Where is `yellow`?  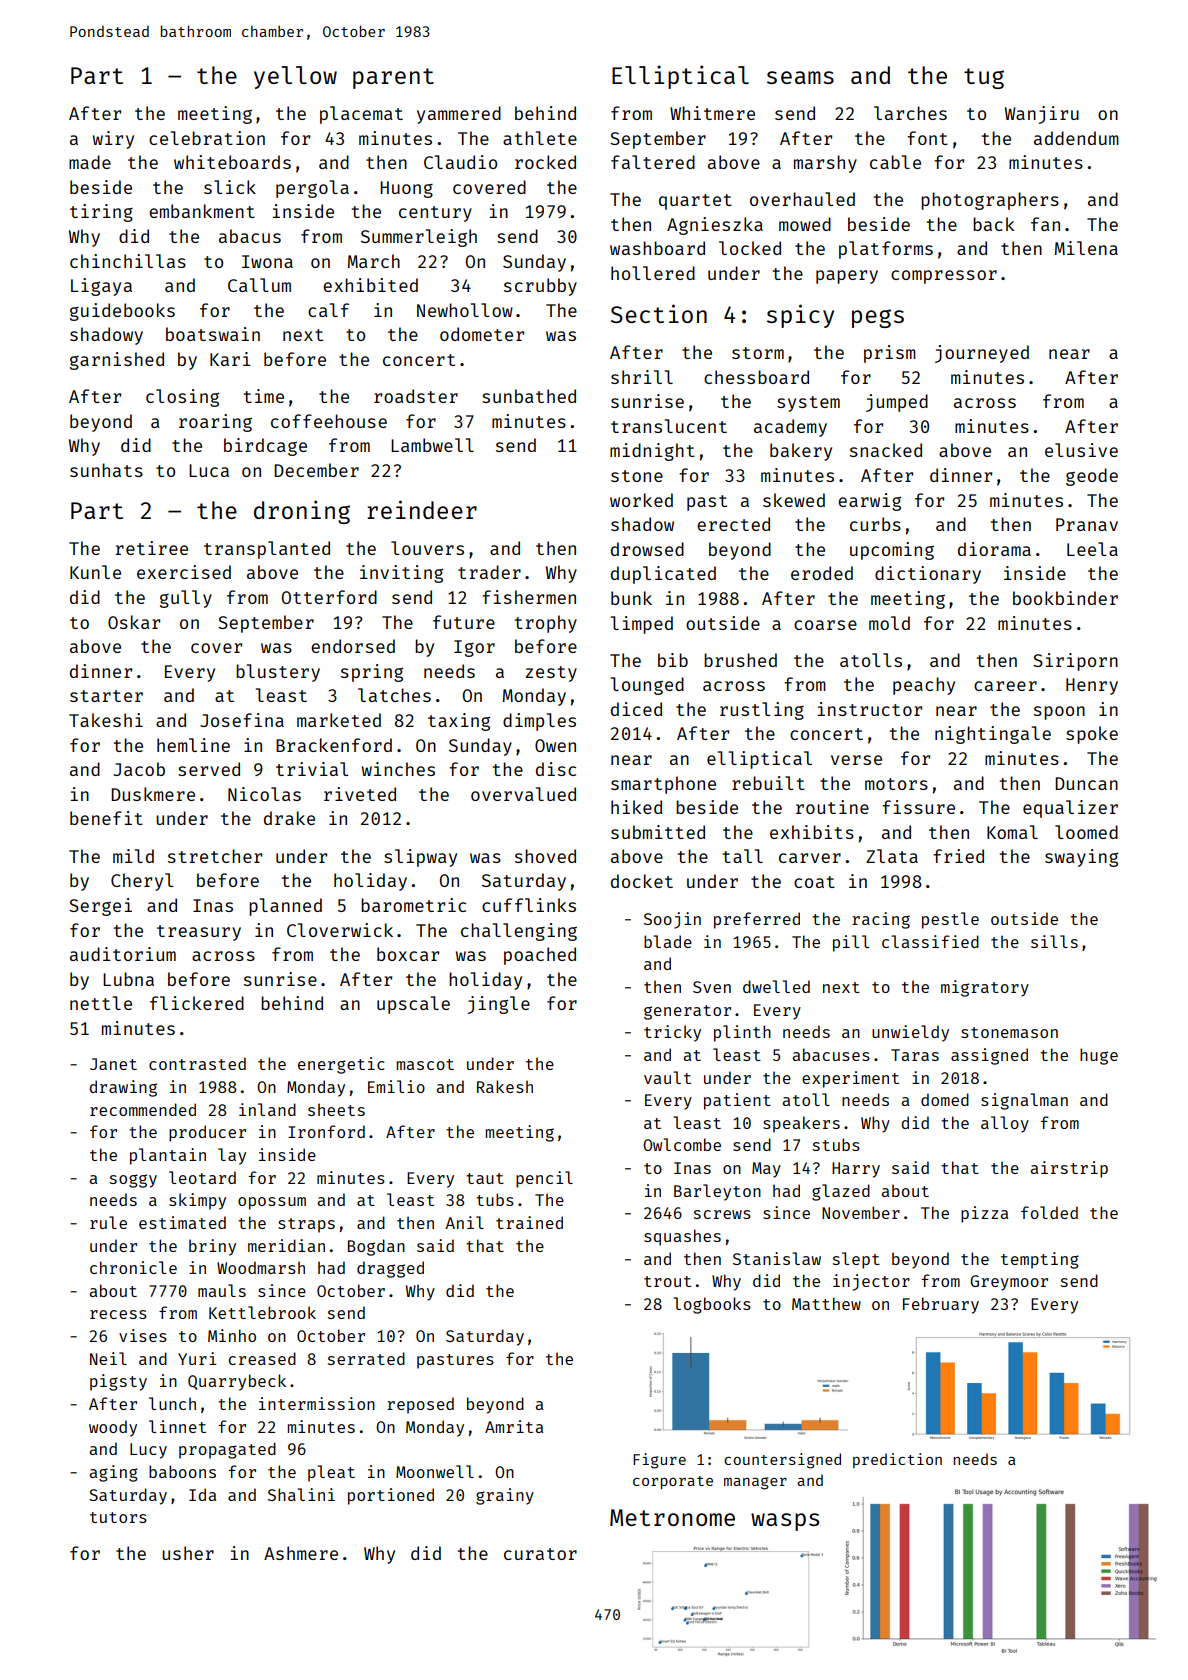 yellow is located at coordinates (295, 77).
